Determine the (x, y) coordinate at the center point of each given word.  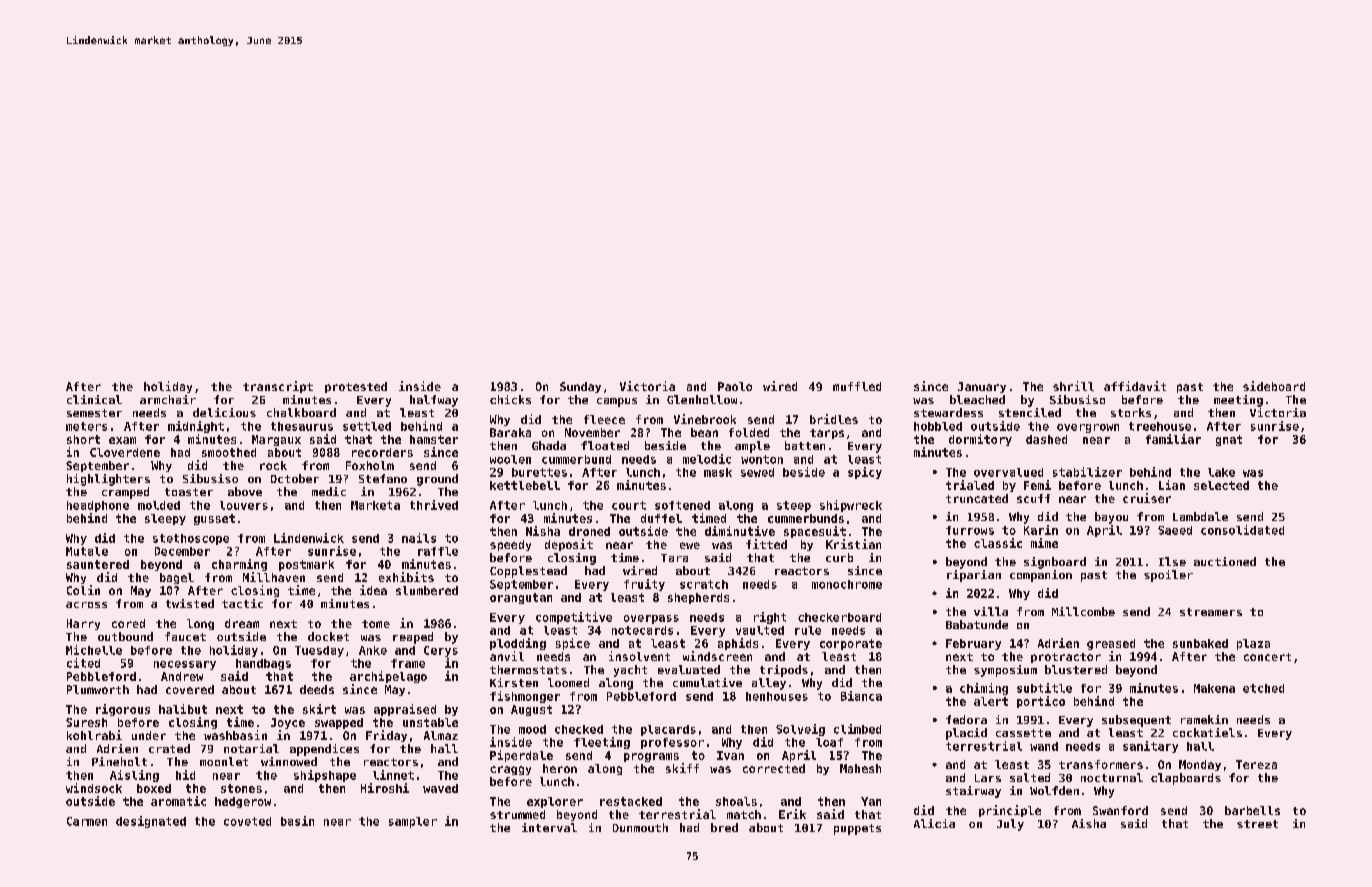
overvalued (1008, 472)
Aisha (1089, 823)
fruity (644, 585)
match (744, 814)
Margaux (276, 440)
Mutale (87, 551)
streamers (1211, 612)
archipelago (388, 677)
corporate (851, 644)
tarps (827, 434)
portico (1041, 702)
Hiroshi (385, 788)
